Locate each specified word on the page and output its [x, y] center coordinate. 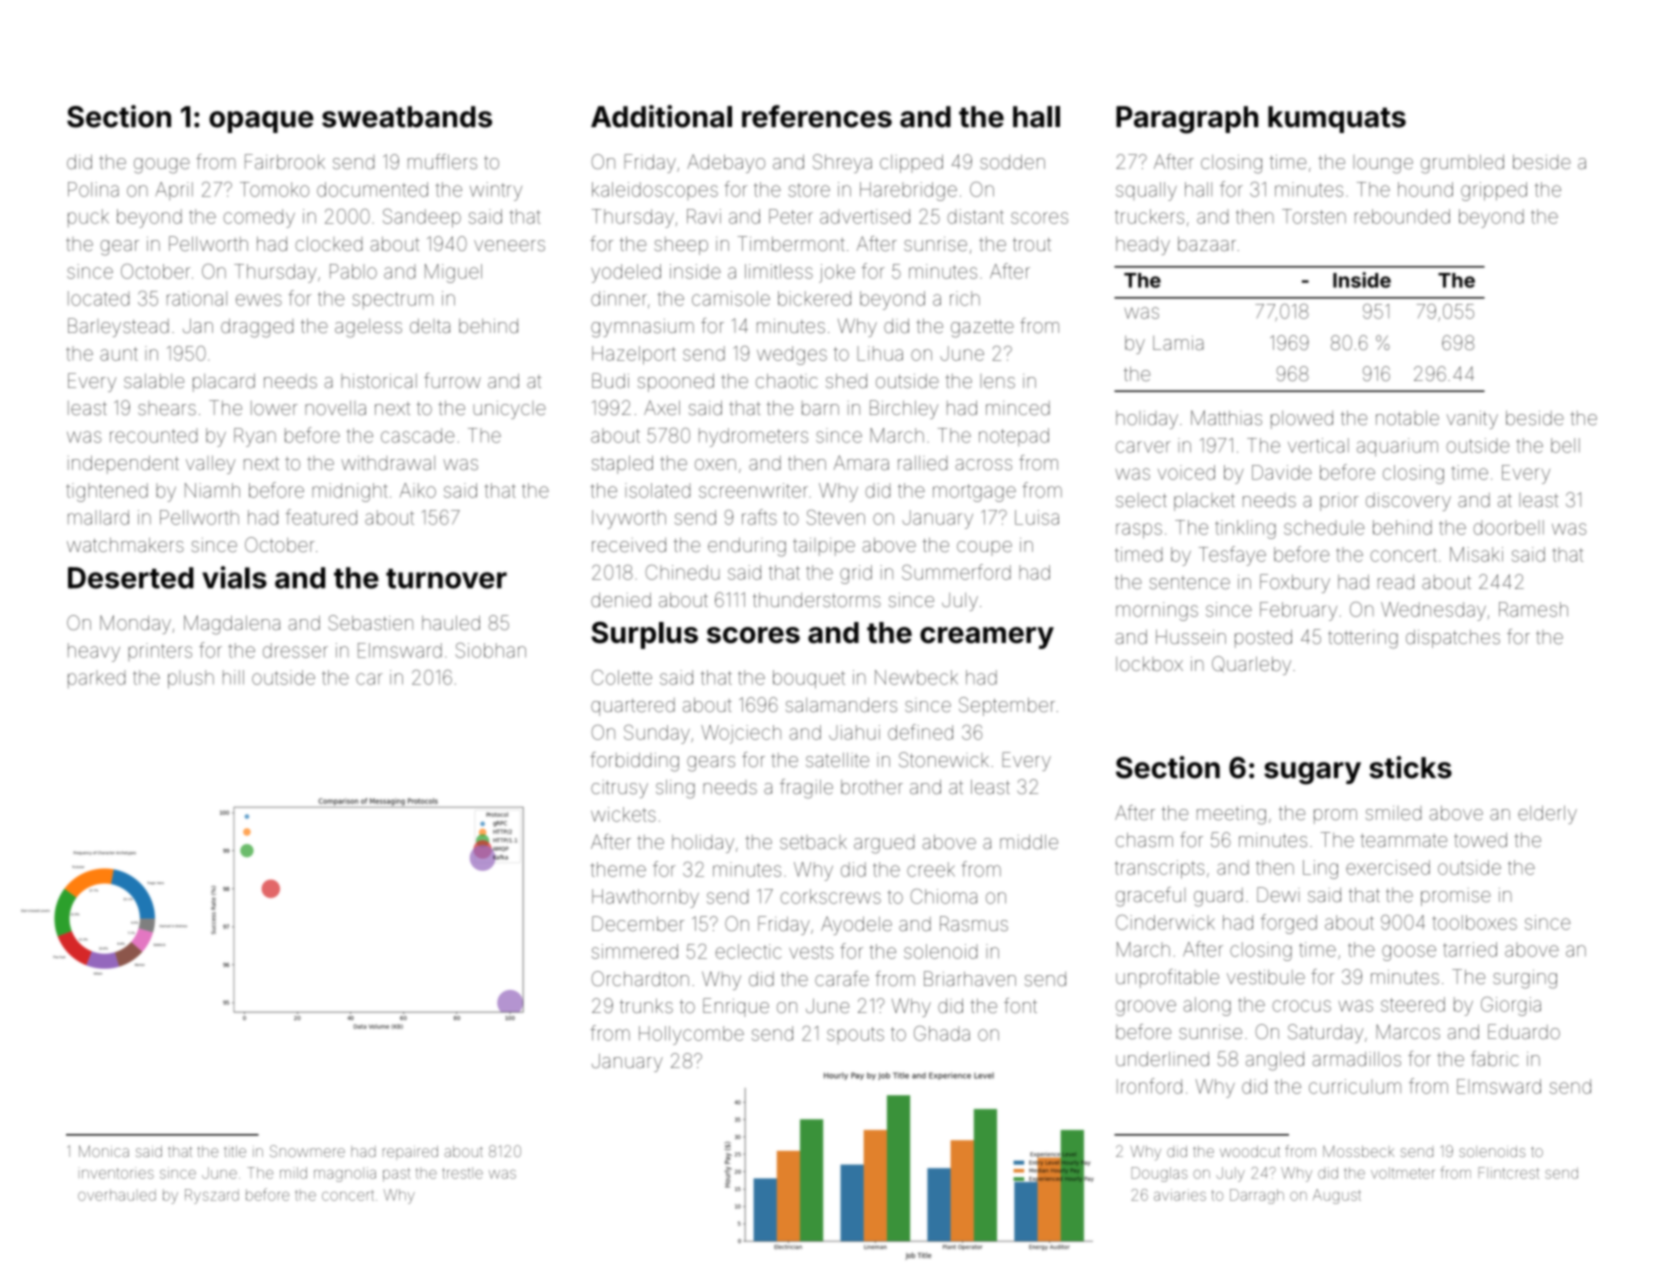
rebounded [1402, 216]
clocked [329, 244]
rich [965, 298]
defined [920, 732]
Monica [104, 1151]
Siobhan [491, 650]
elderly [1547, 814]
